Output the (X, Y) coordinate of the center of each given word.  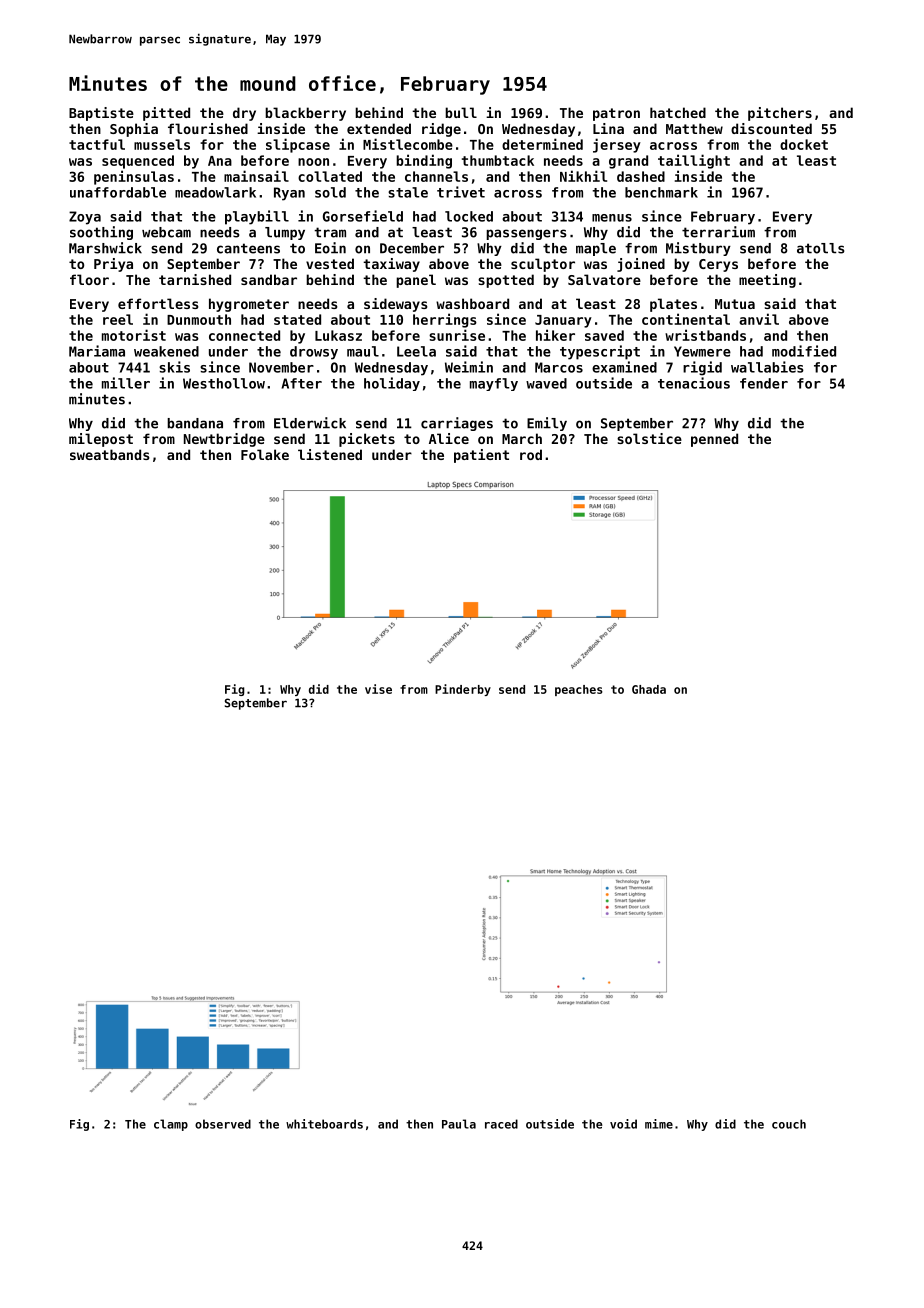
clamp (171, 1125)
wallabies (767, 367)
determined (542, 144)
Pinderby (463, 690)
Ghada (649, 689)
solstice (649, 438)
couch (789, 1124)
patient (481, 456)
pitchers (780, 114)
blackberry (305, 114)
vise (378, 689)
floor (89, 279)
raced (501, 1124)
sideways (396, 305)
